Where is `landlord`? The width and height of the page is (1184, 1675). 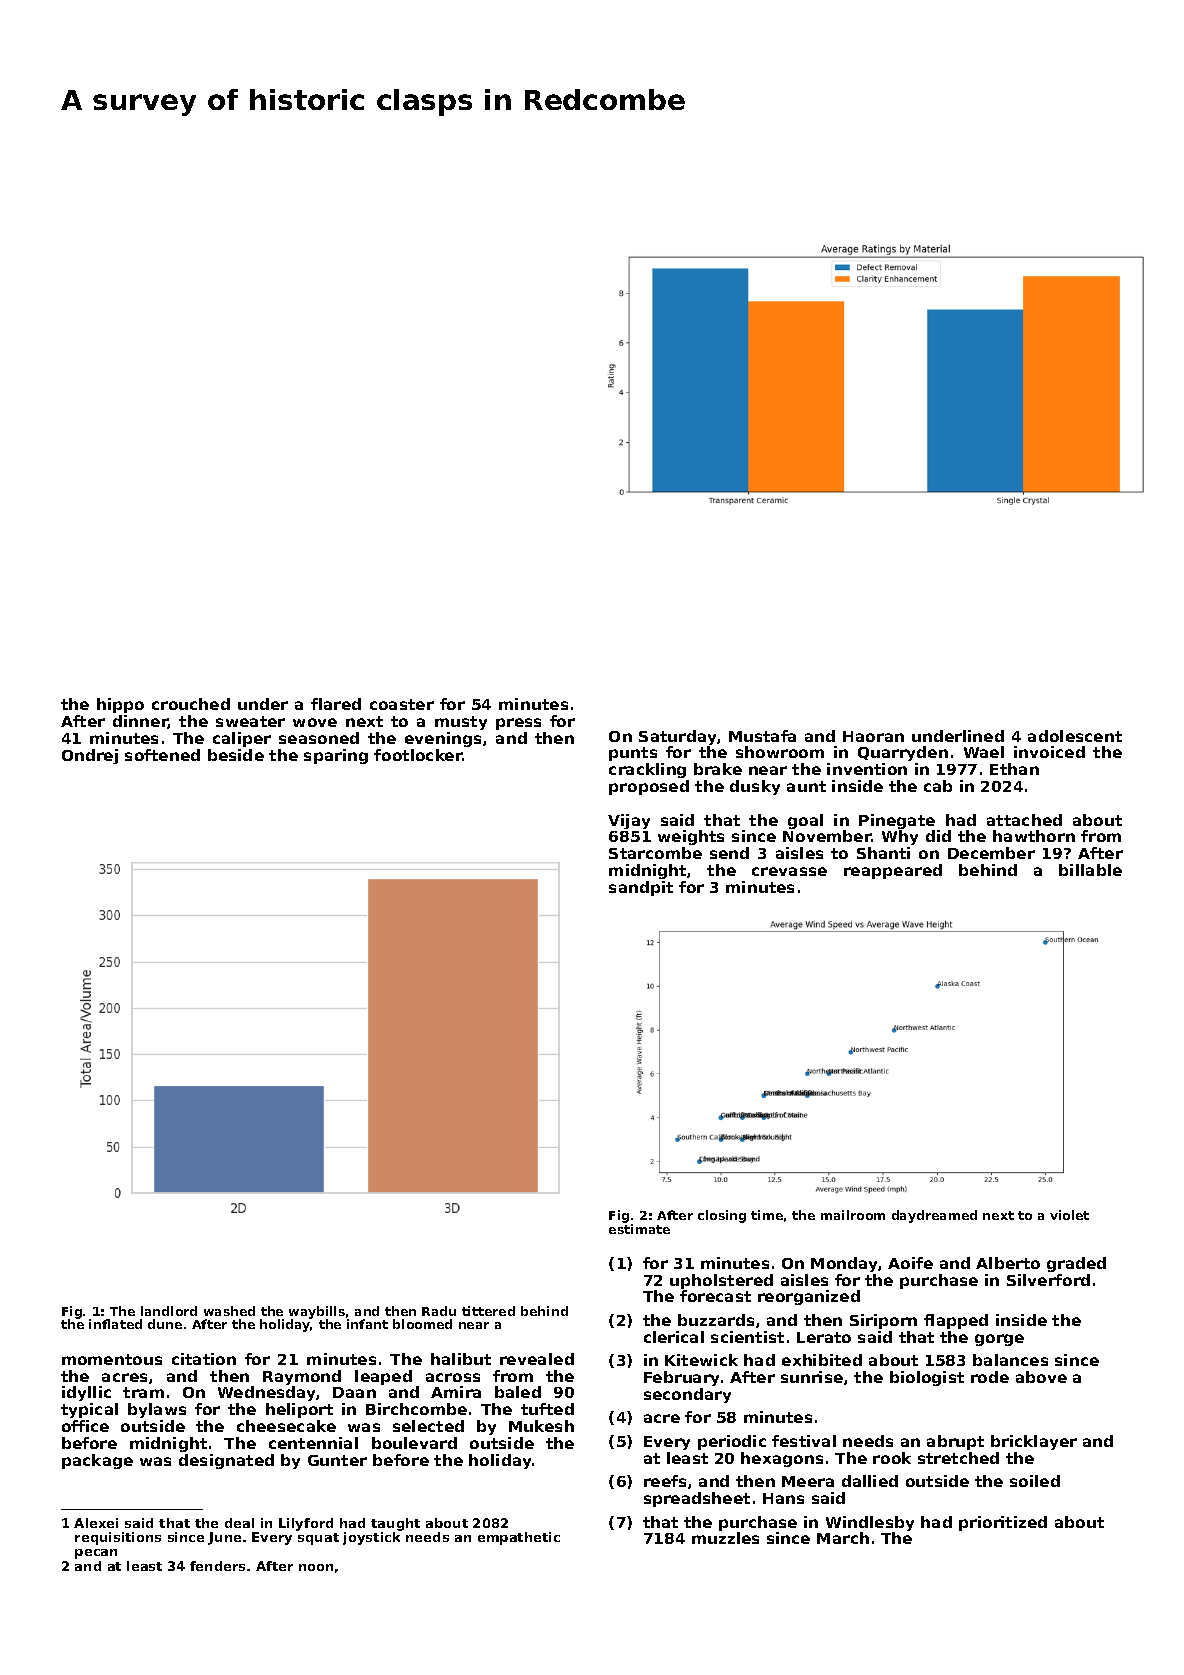 landlord is located at coordinates (169, 1311).
